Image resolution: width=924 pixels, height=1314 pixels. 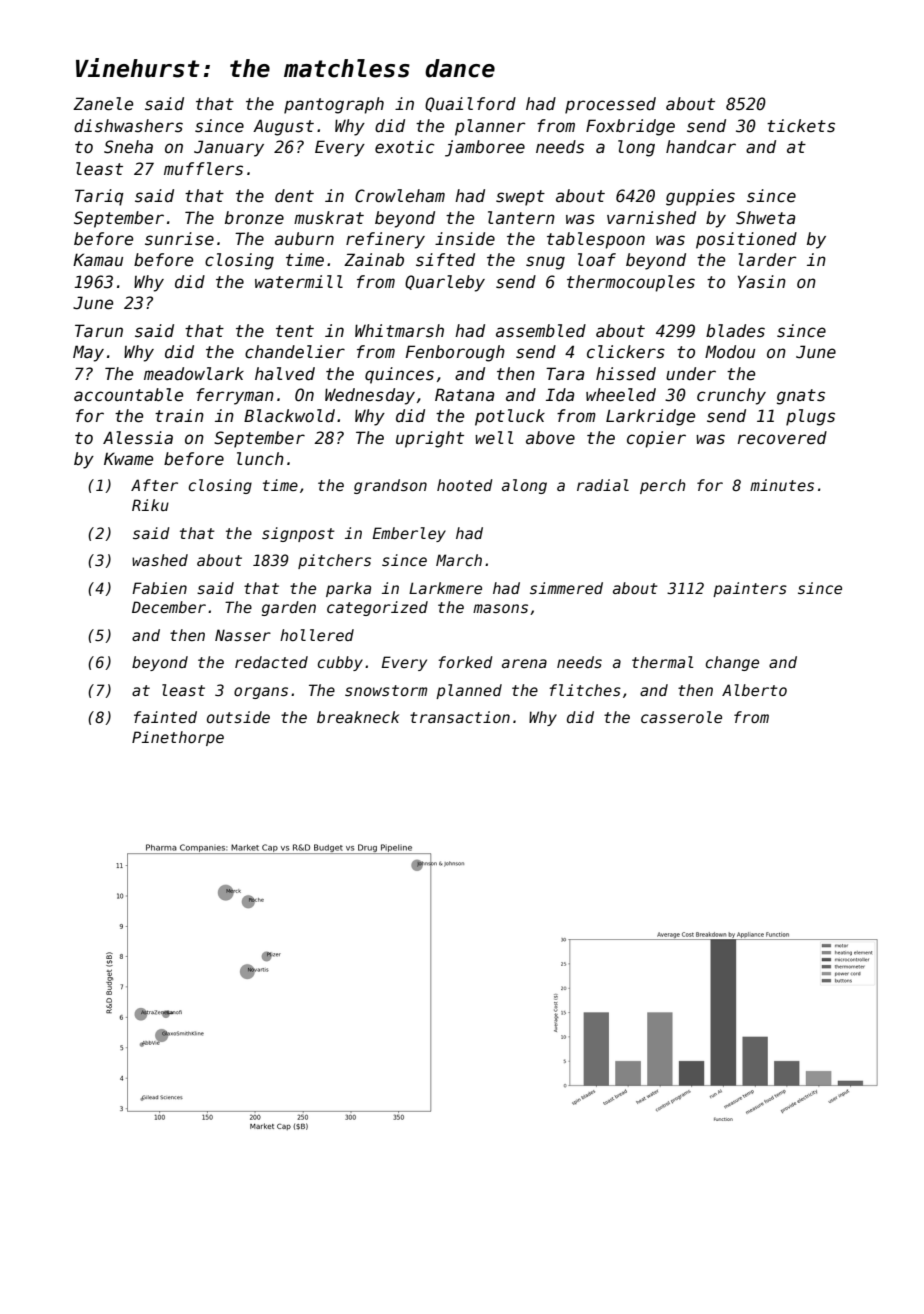 I want to click on transaction, so click(x=460, y=717).
